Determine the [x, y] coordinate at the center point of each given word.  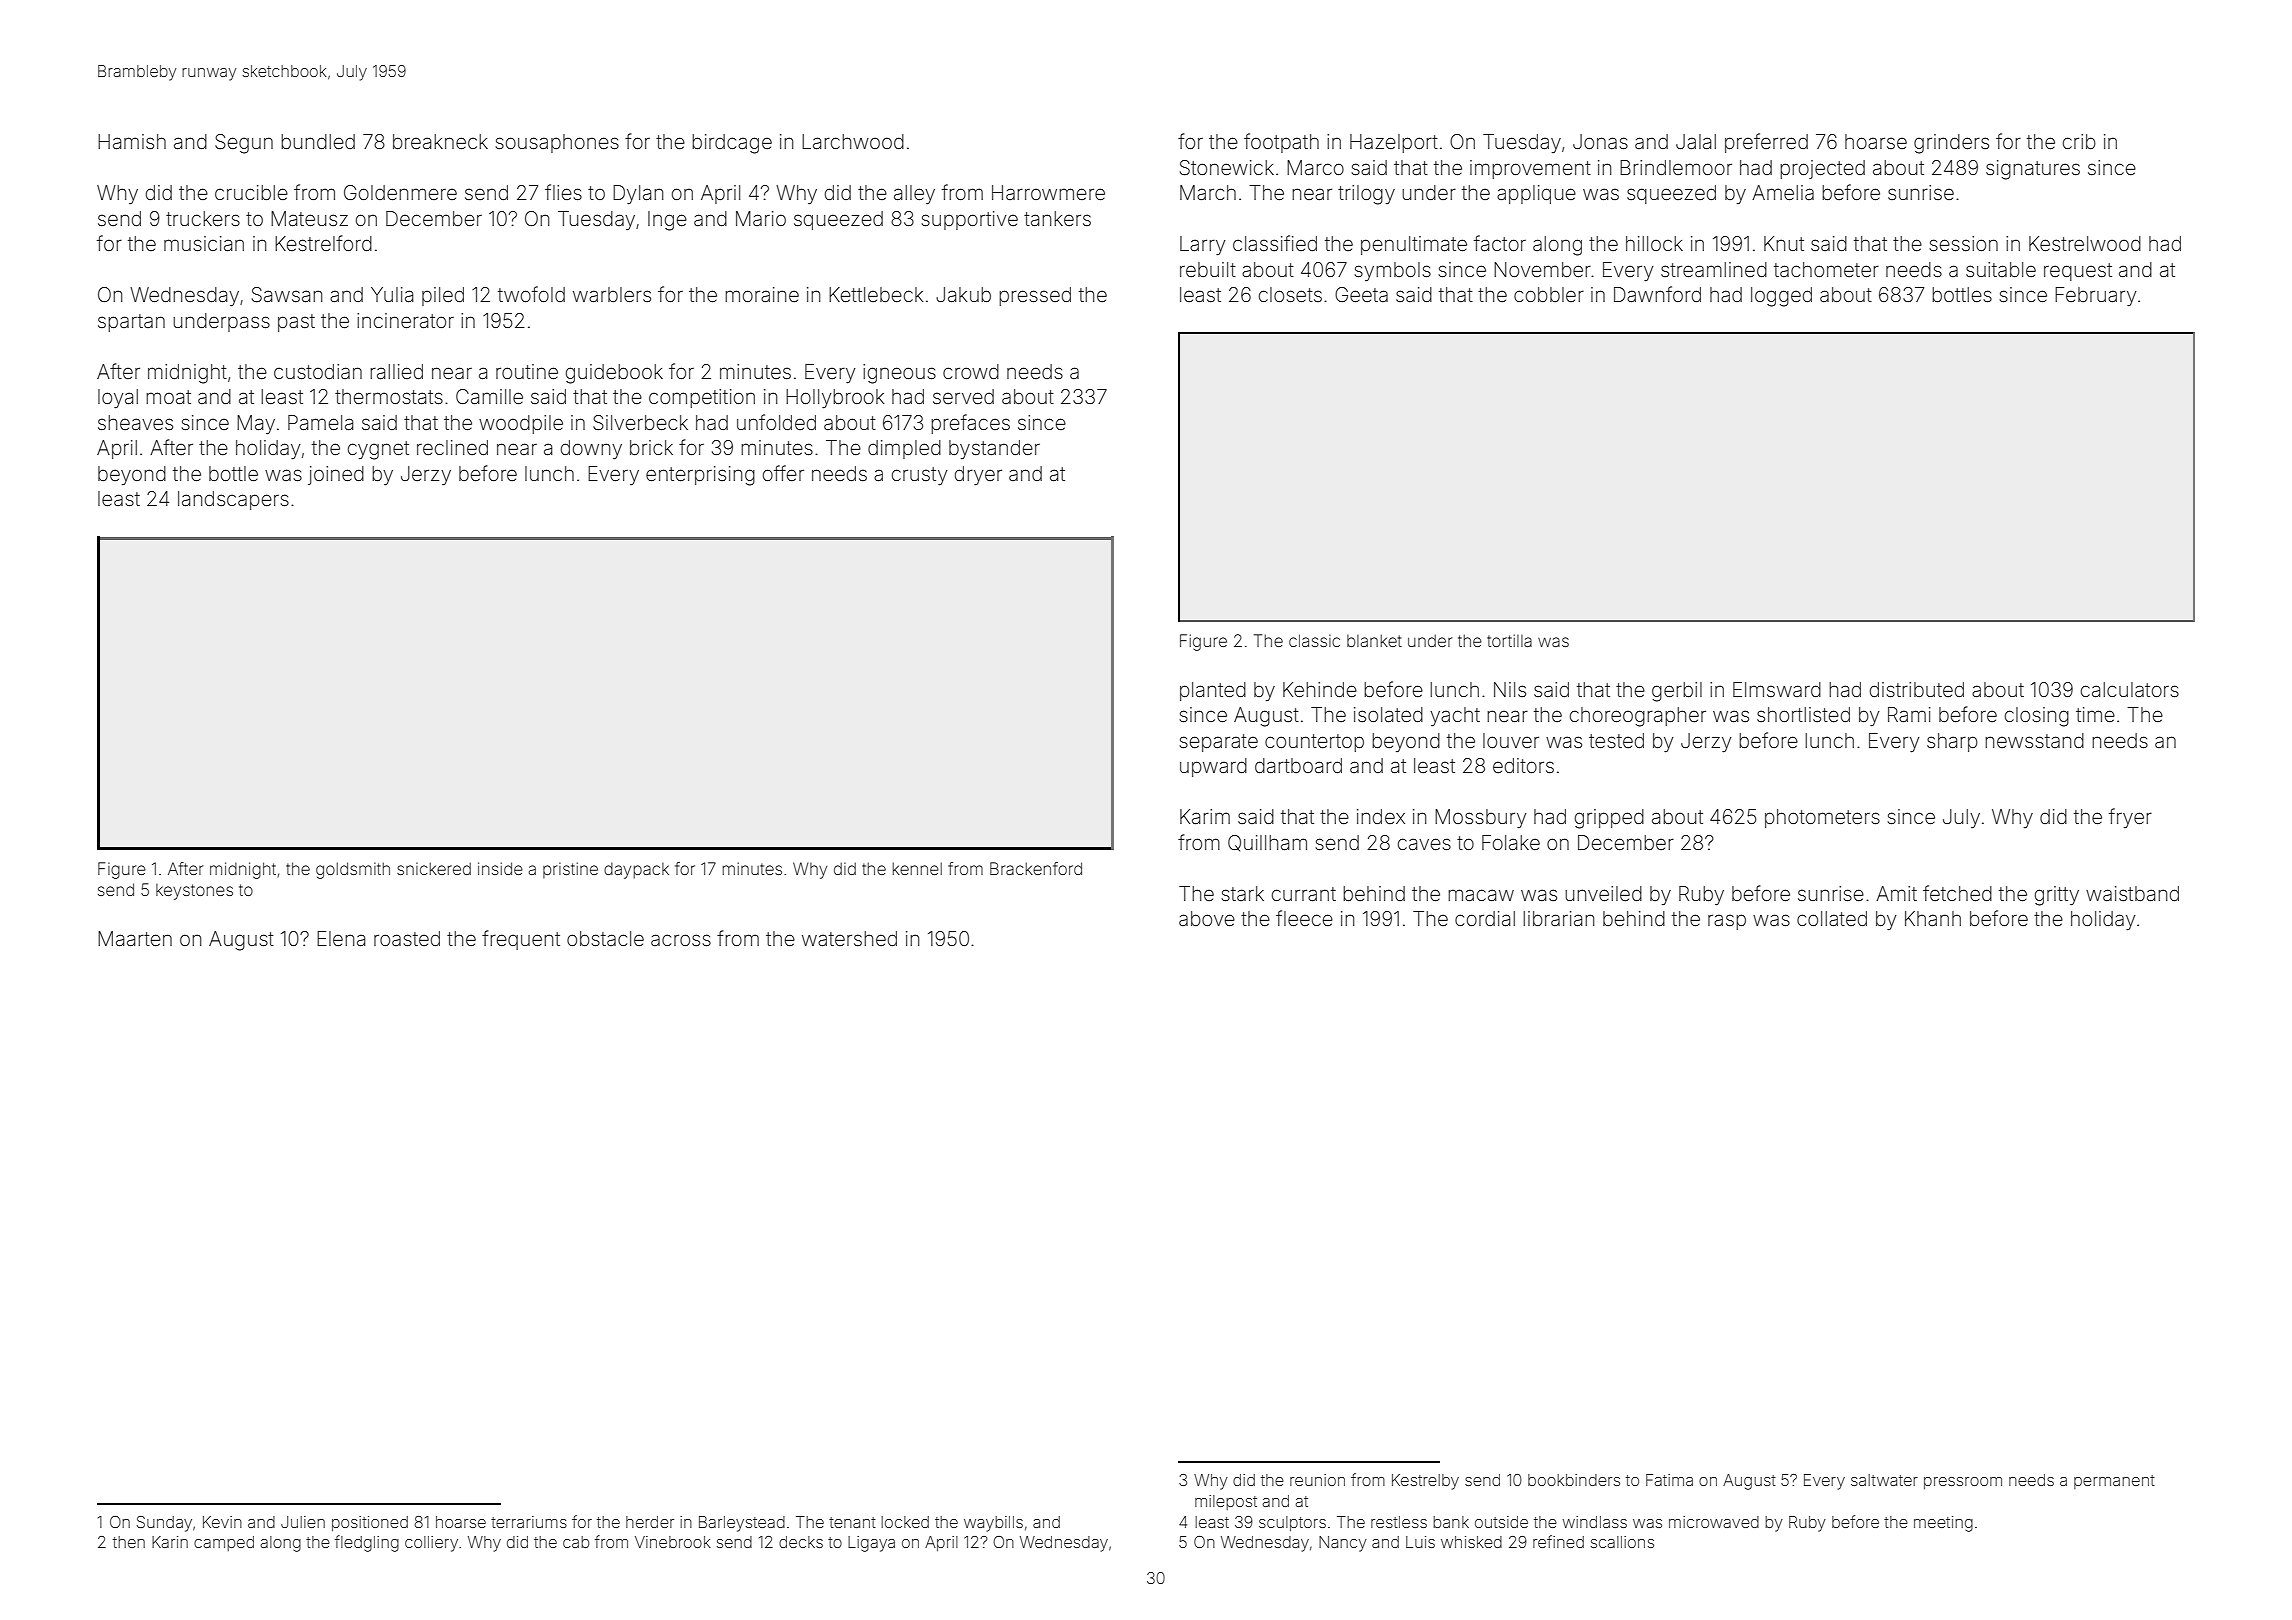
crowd [971, 371]
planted [1213, 691]
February [2095, 296]
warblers [612, 294]
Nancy [1343, 1544]
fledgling [367, 1543]
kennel [917, 868]
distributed [1917, 689]
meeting [1943, 1524]
